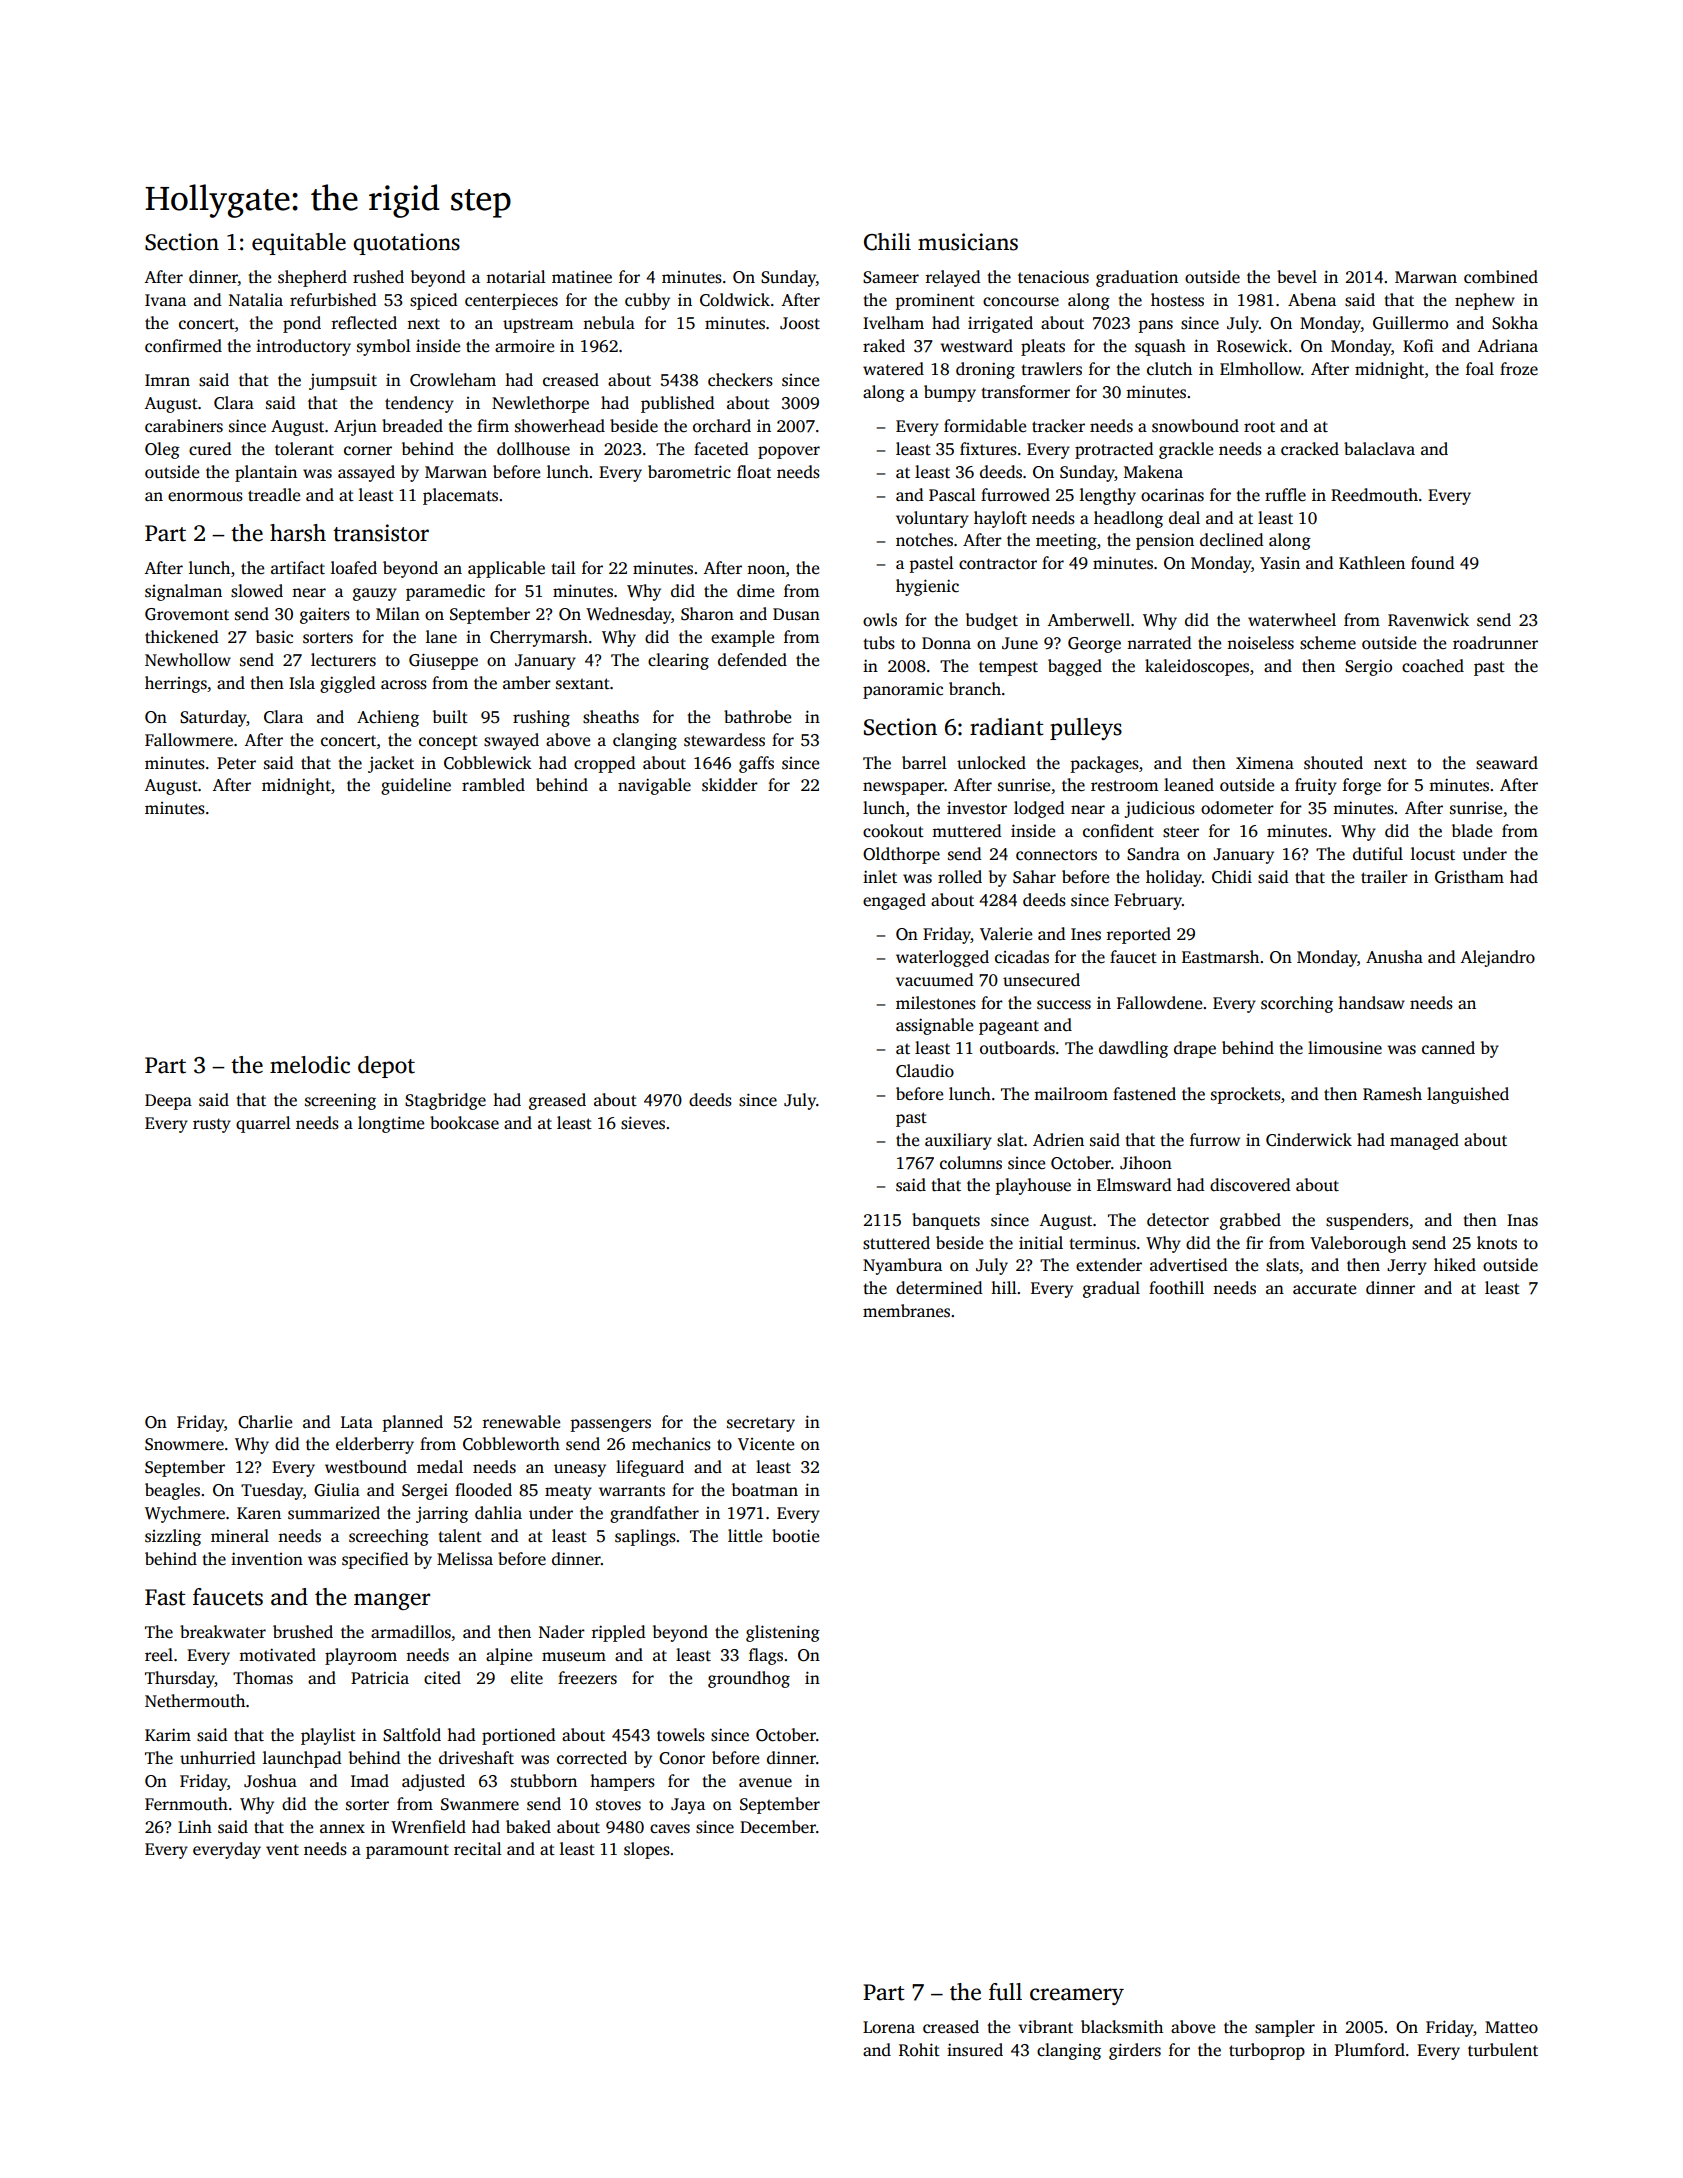 This screenshot has width=1683, height=2178. Describe the element at coordinates (765, 1783) in the screenshot. I see `avenue` at that location.
